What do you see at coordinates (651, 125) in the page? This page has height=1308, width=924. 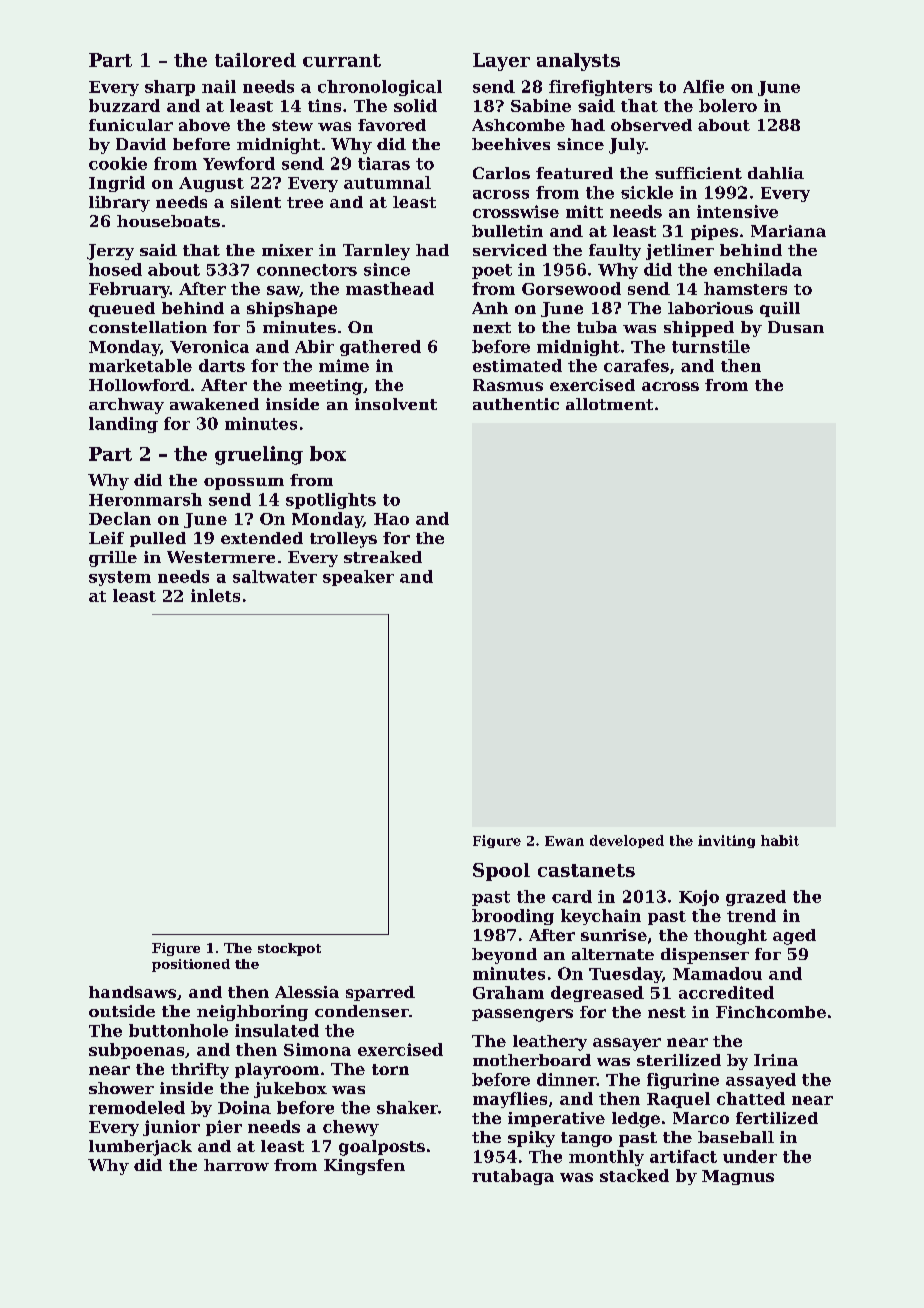 I see `observed` at bounding box center [651, 125].
